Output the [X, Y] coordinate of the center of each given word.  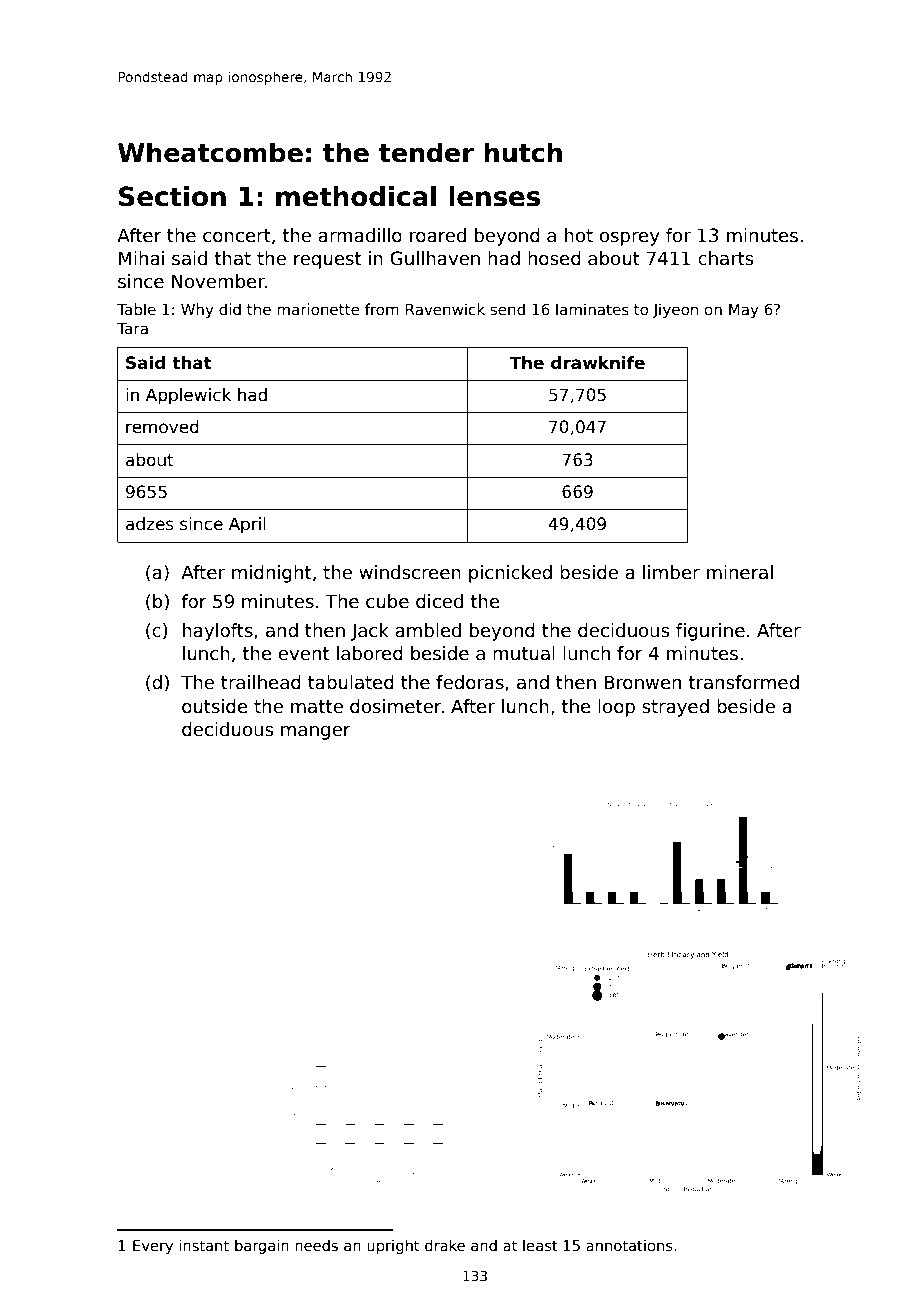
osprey [630, 239]
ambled [428, 630]
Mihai [141, 258]
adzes [150, 524]
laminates [592, 309]
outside [215, 706]
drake [445, 1245]
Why [197, 310]
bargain [262, 1246]
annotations [629, 1245]
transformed [743, 682]
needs [316, 1245]
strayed [675, 708]
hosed [554, 258]
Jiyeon [675, 310]
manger [315, 733]
